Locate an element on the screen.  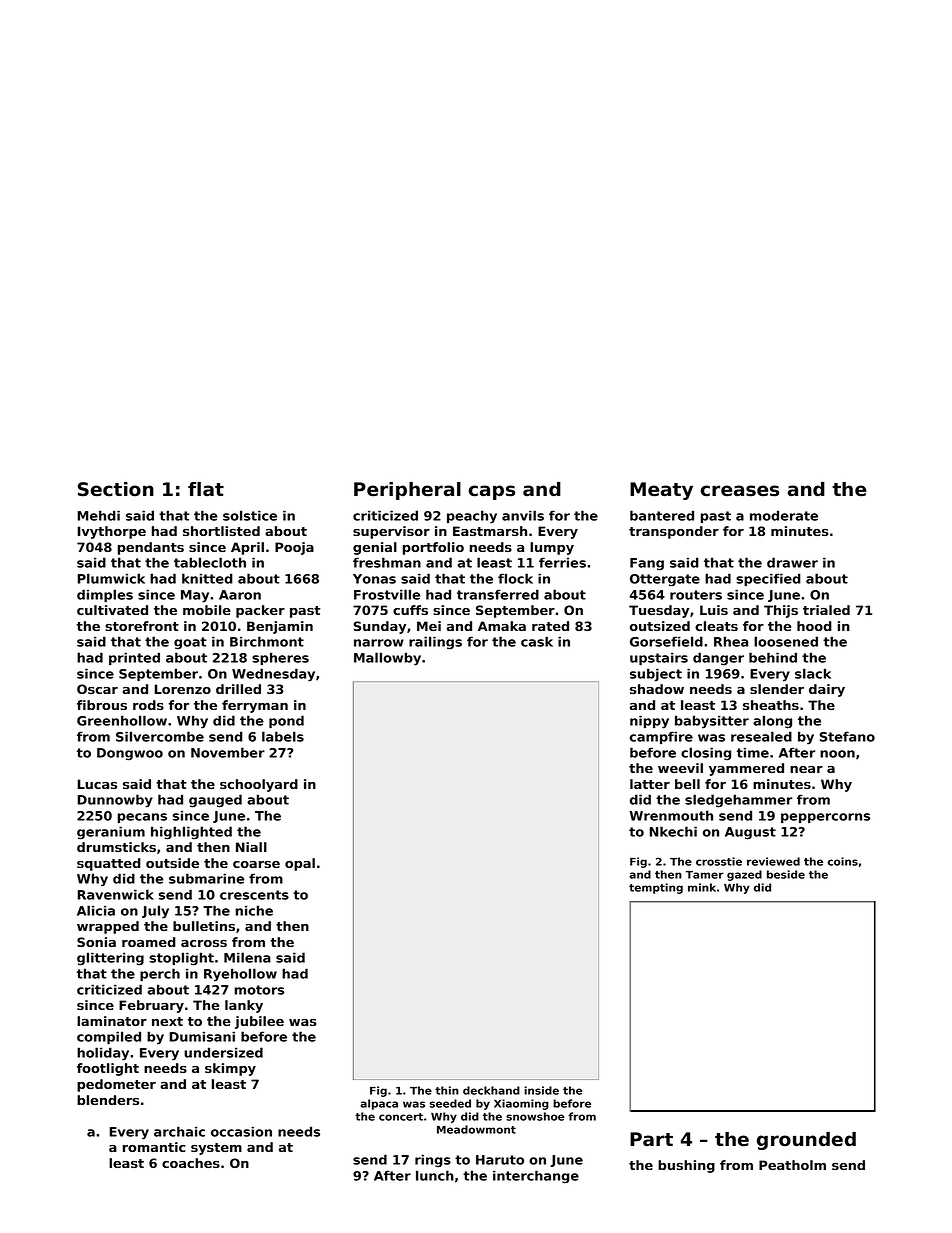
Section is located at coordinates (116, 489).
